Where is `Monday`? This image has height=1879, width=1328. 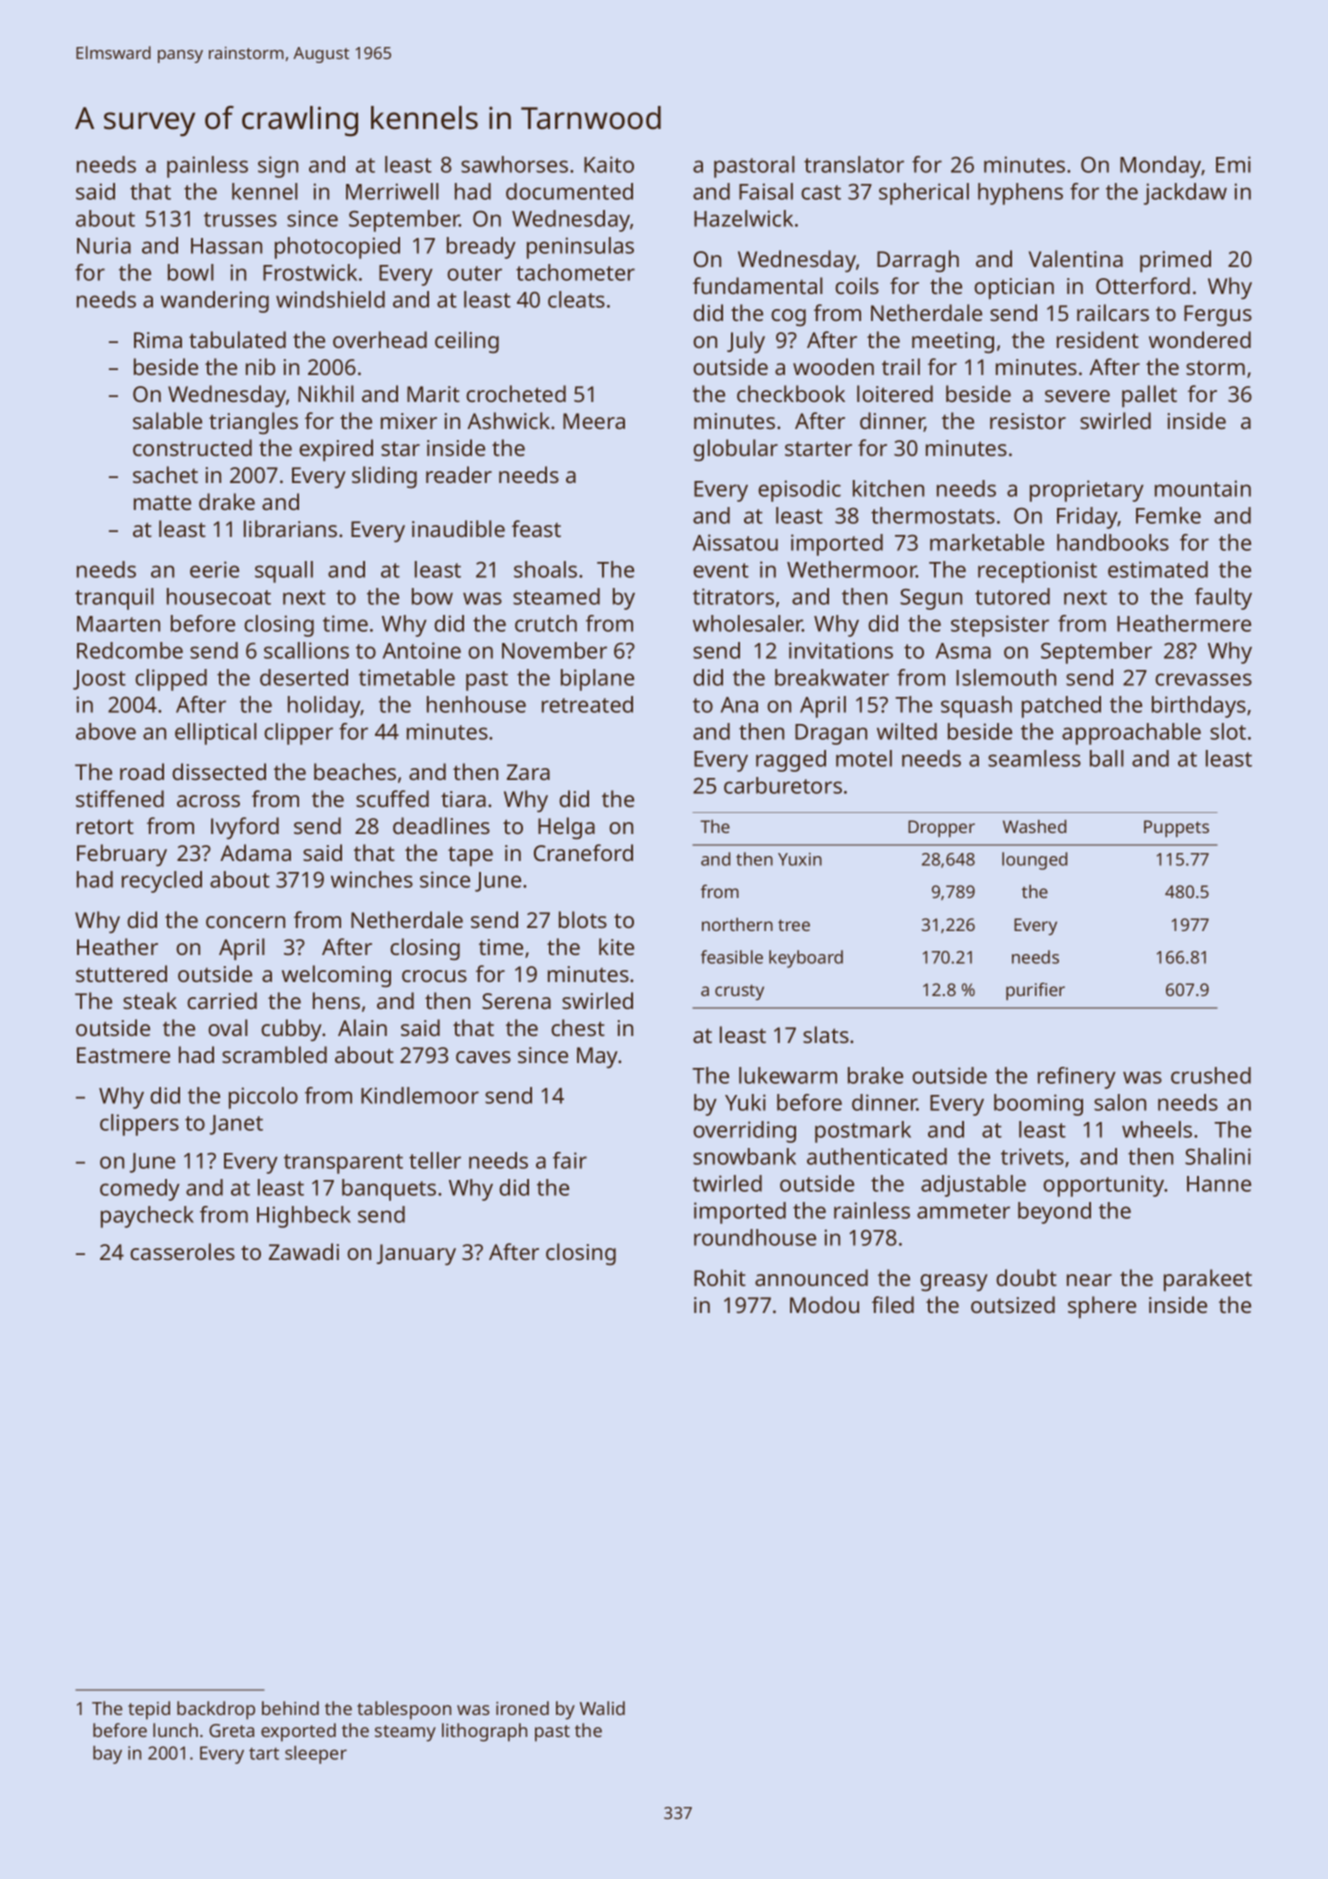
Monday is located at coordinates (1161, 167).
